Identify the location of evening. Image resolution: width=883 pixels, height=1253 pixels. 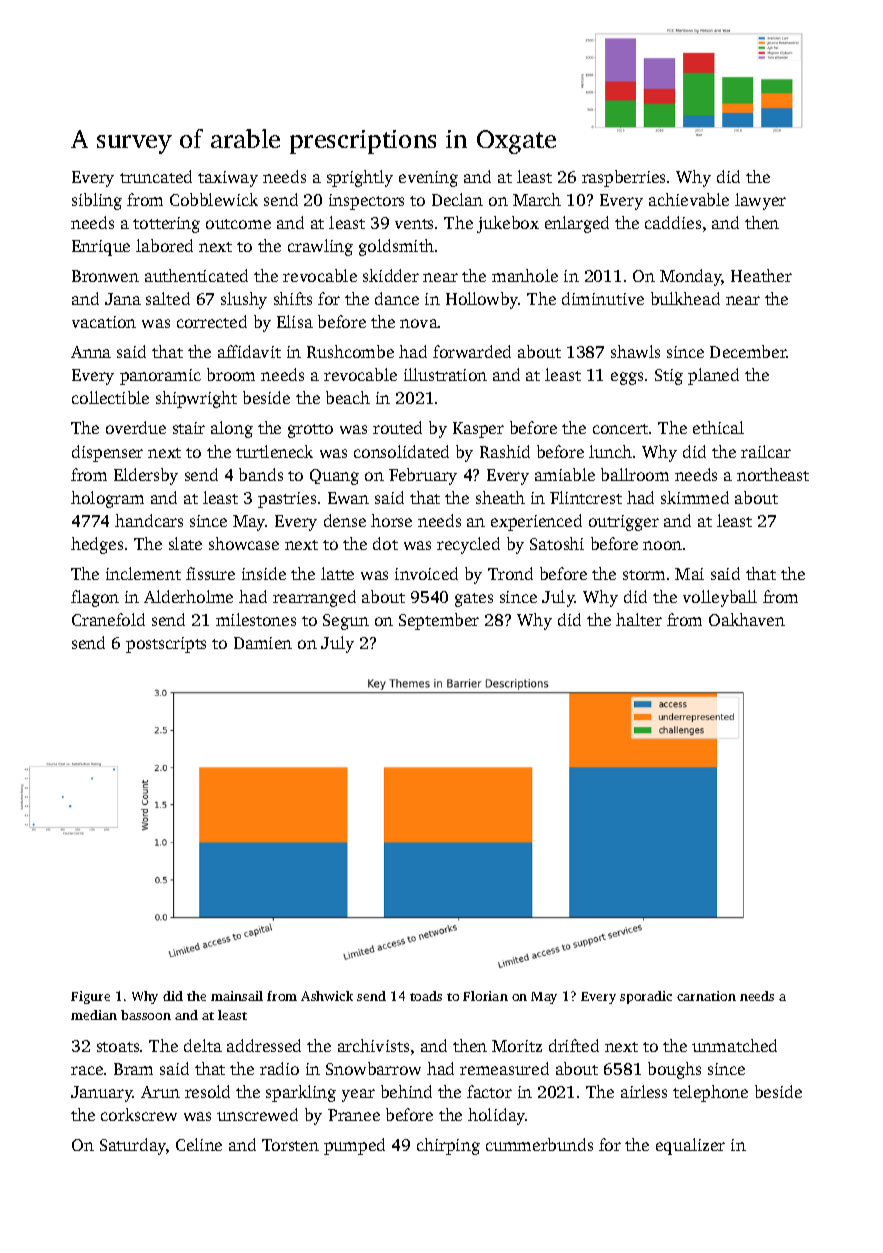
(428, 179).
